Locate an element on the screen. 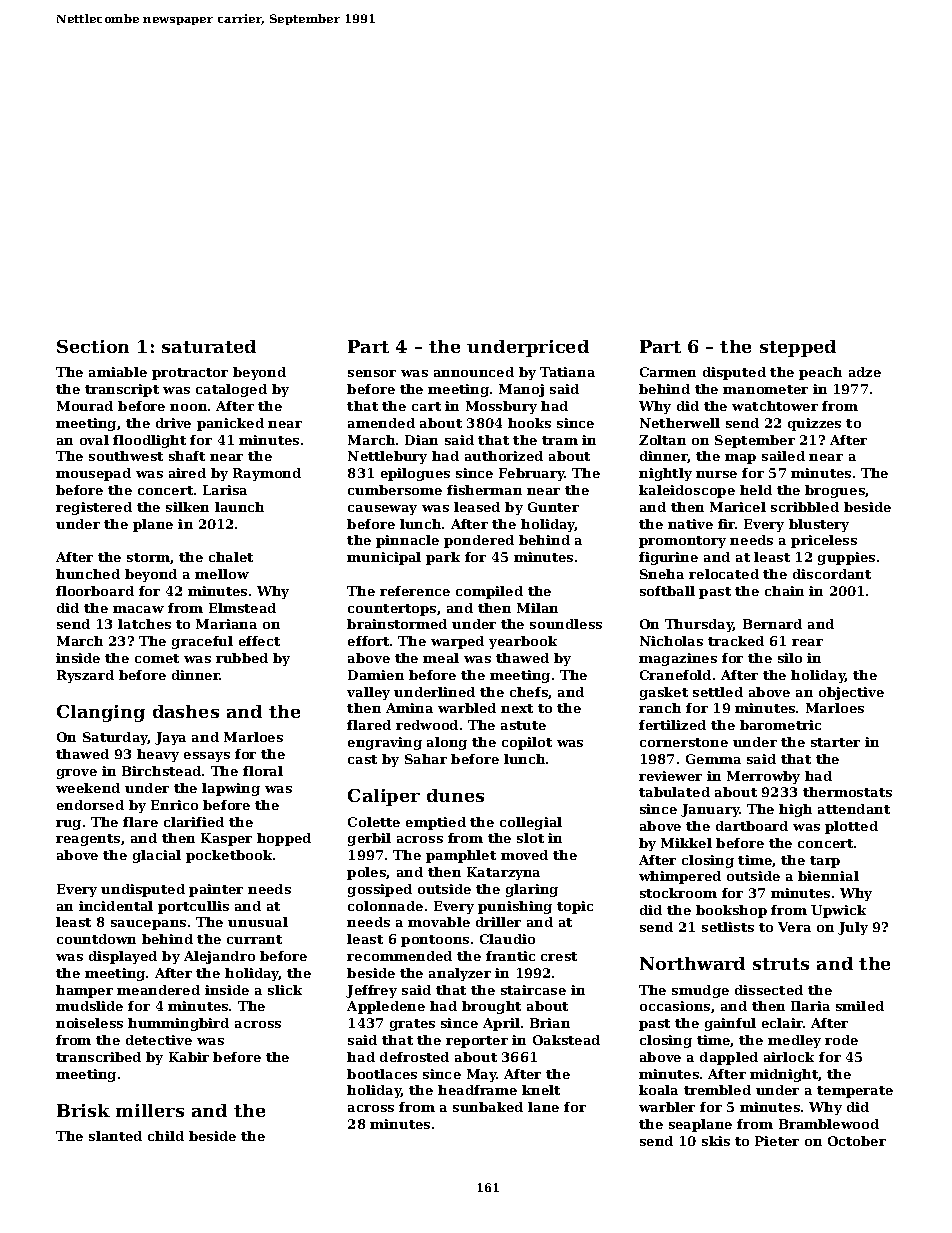 This screenshot has height=1233, width=952. stepped is located at coordinates (798, 348).
